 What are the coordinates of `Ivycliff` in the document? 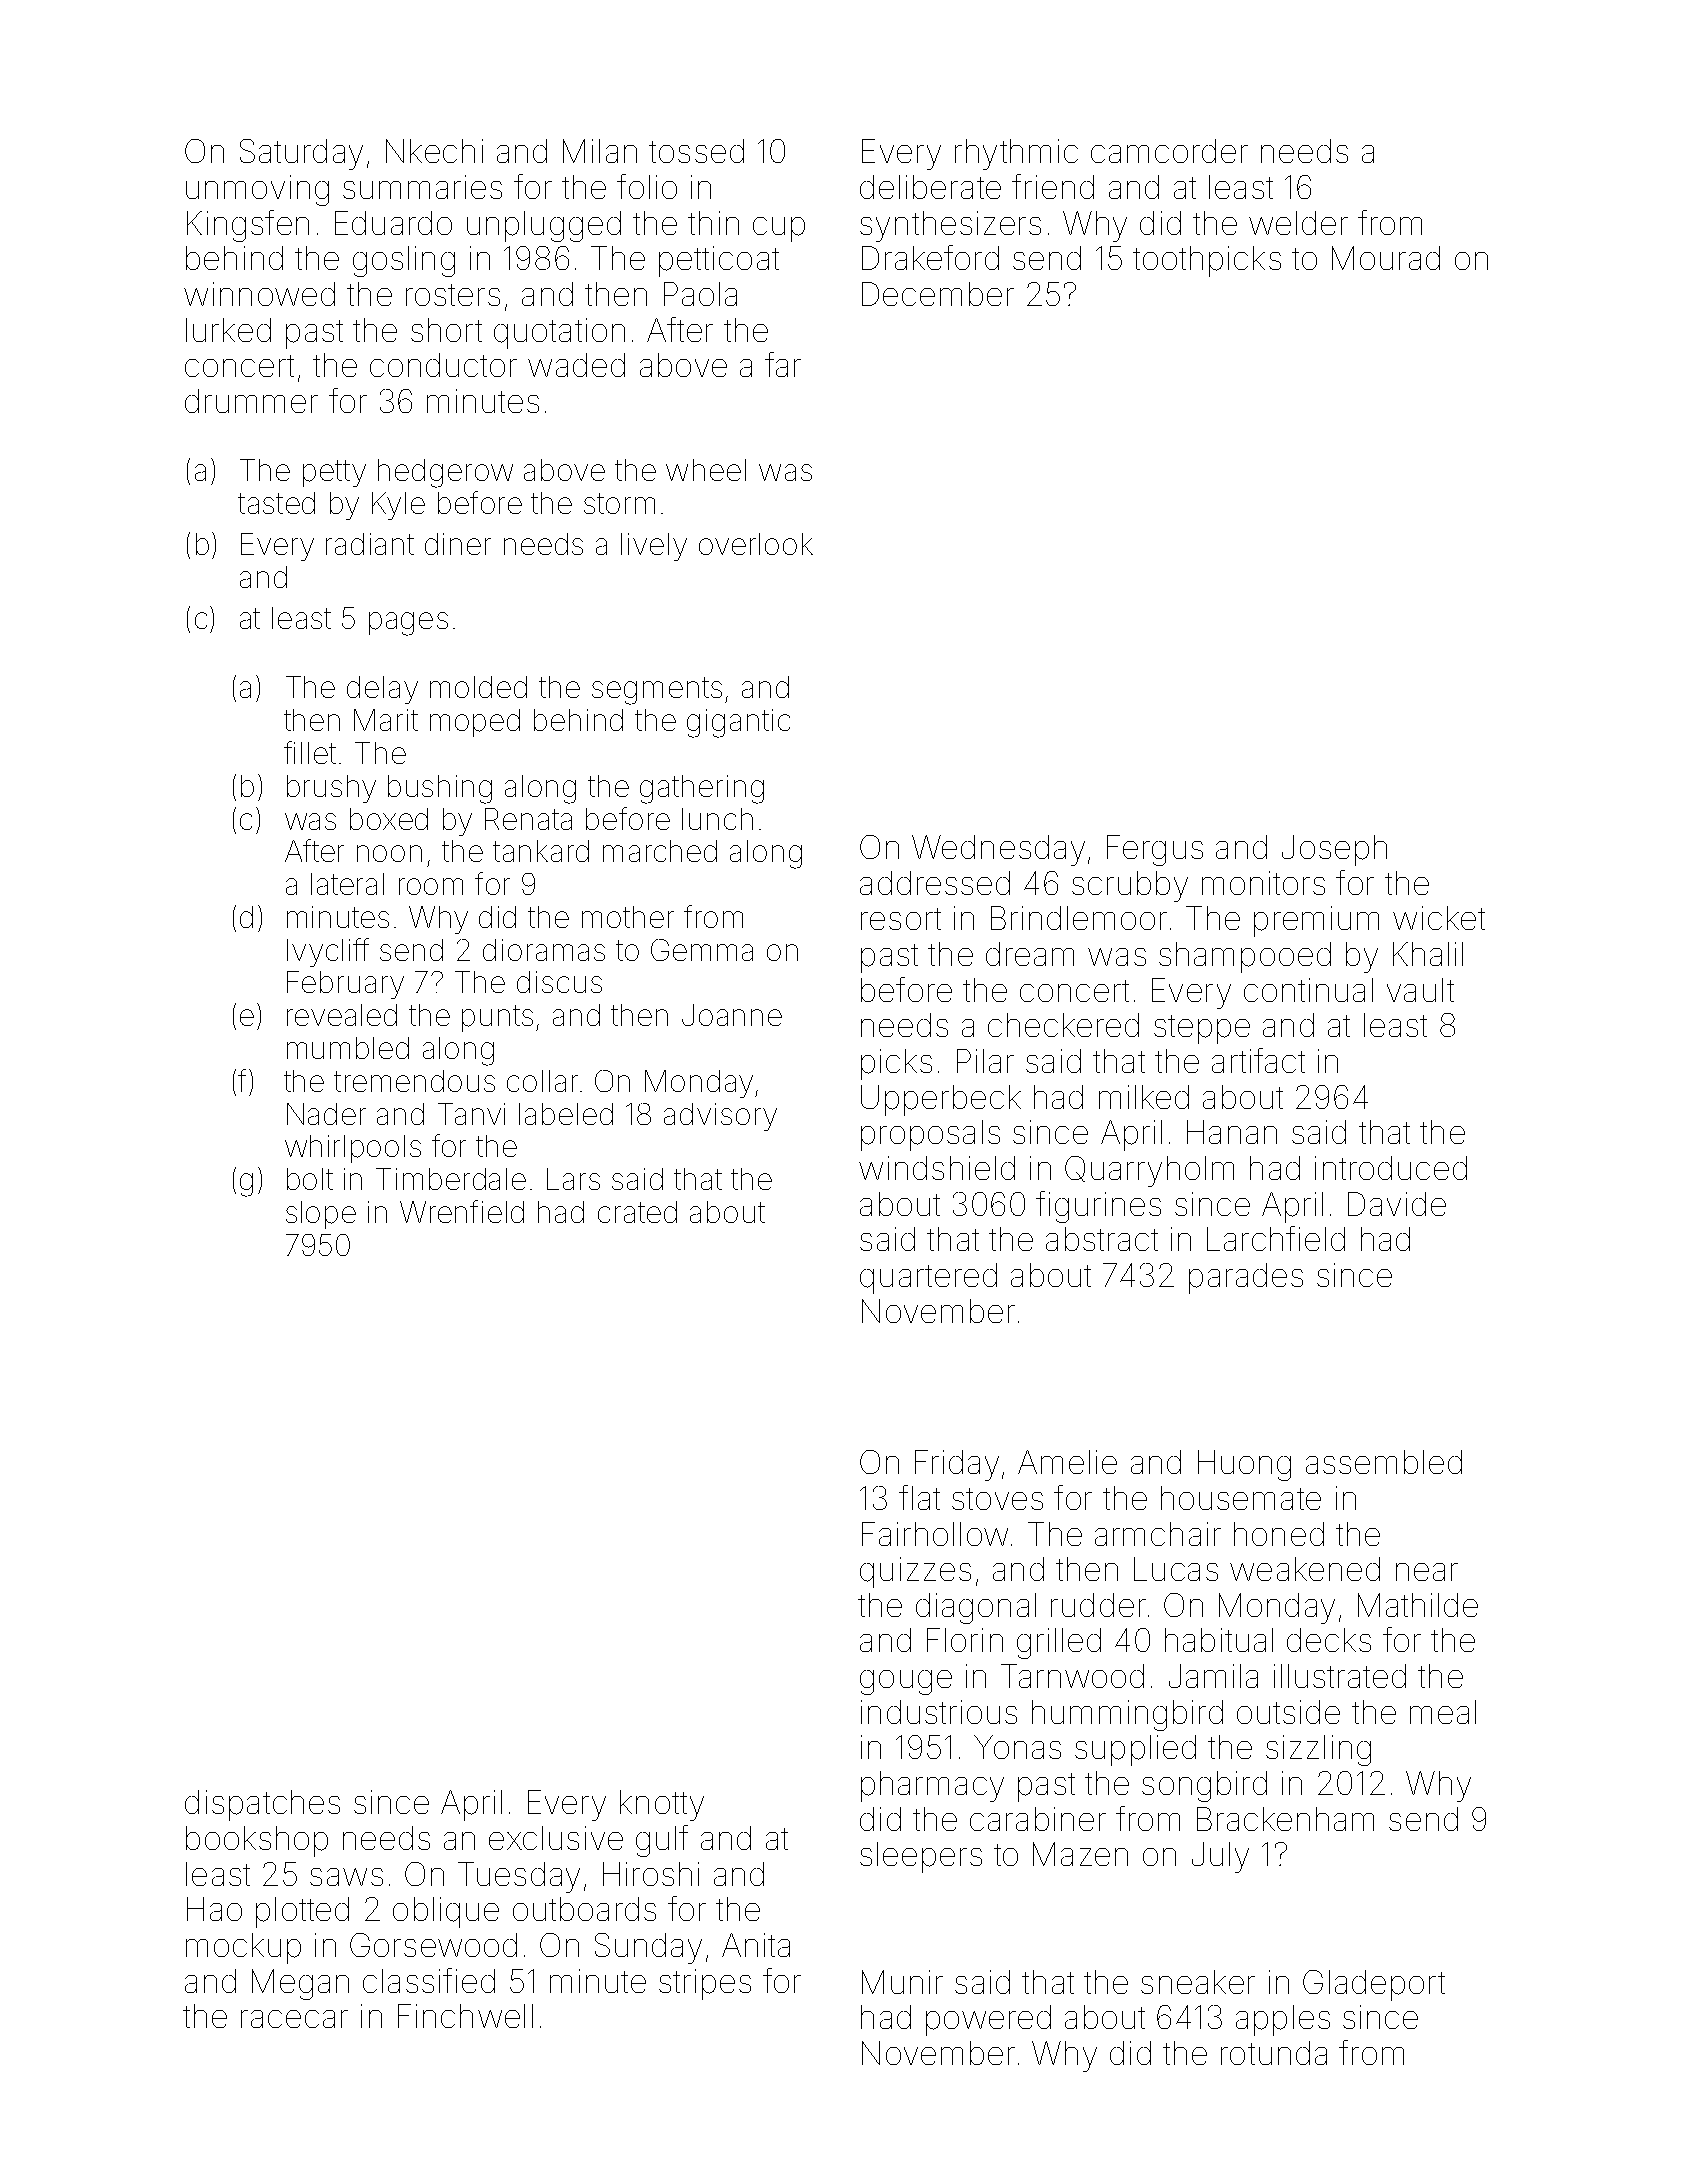 It's located at (328, 952).
